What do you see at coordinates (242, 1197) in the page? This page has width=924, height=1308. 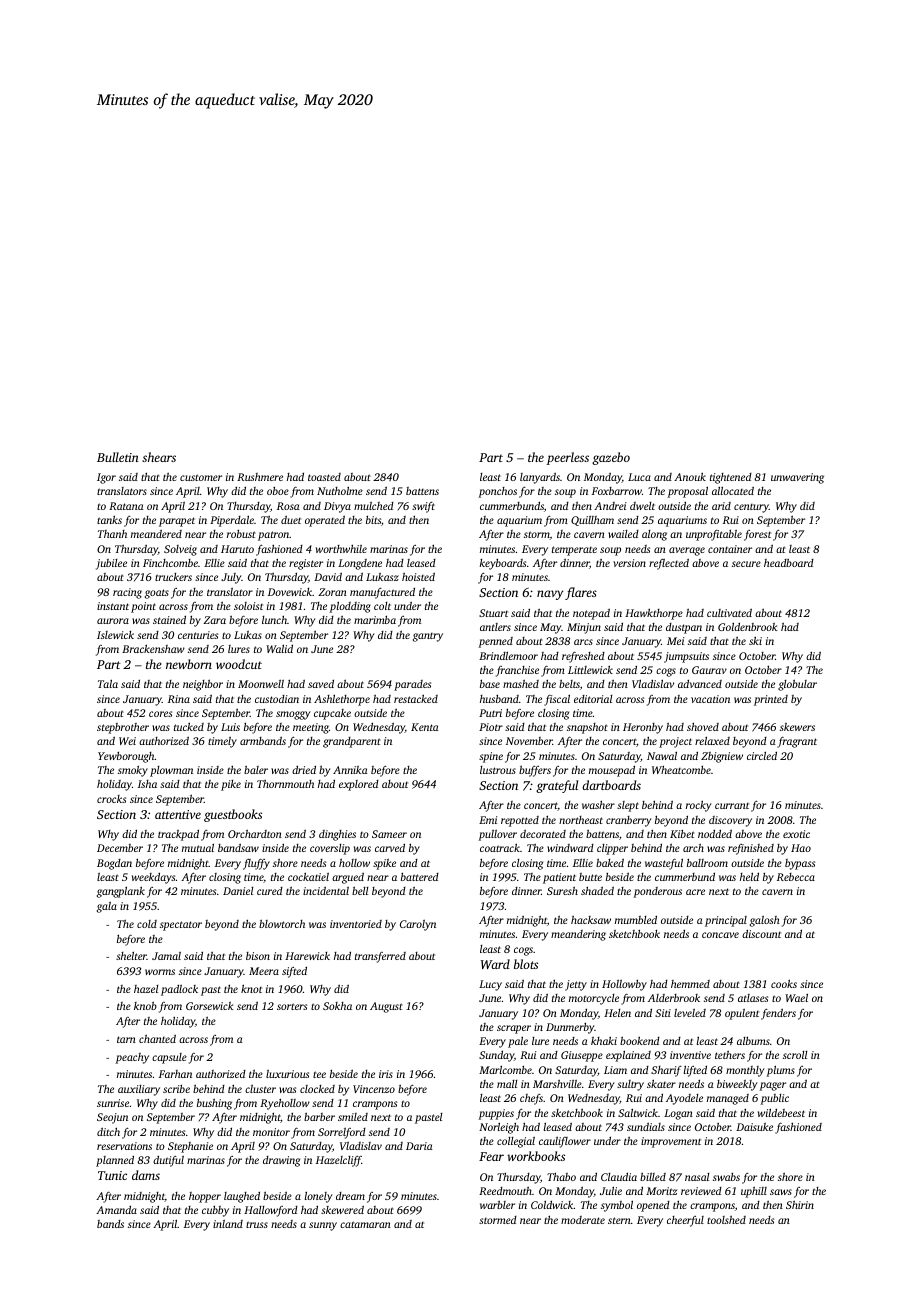 I see `laughed` at bounding box center [242, 1197].
